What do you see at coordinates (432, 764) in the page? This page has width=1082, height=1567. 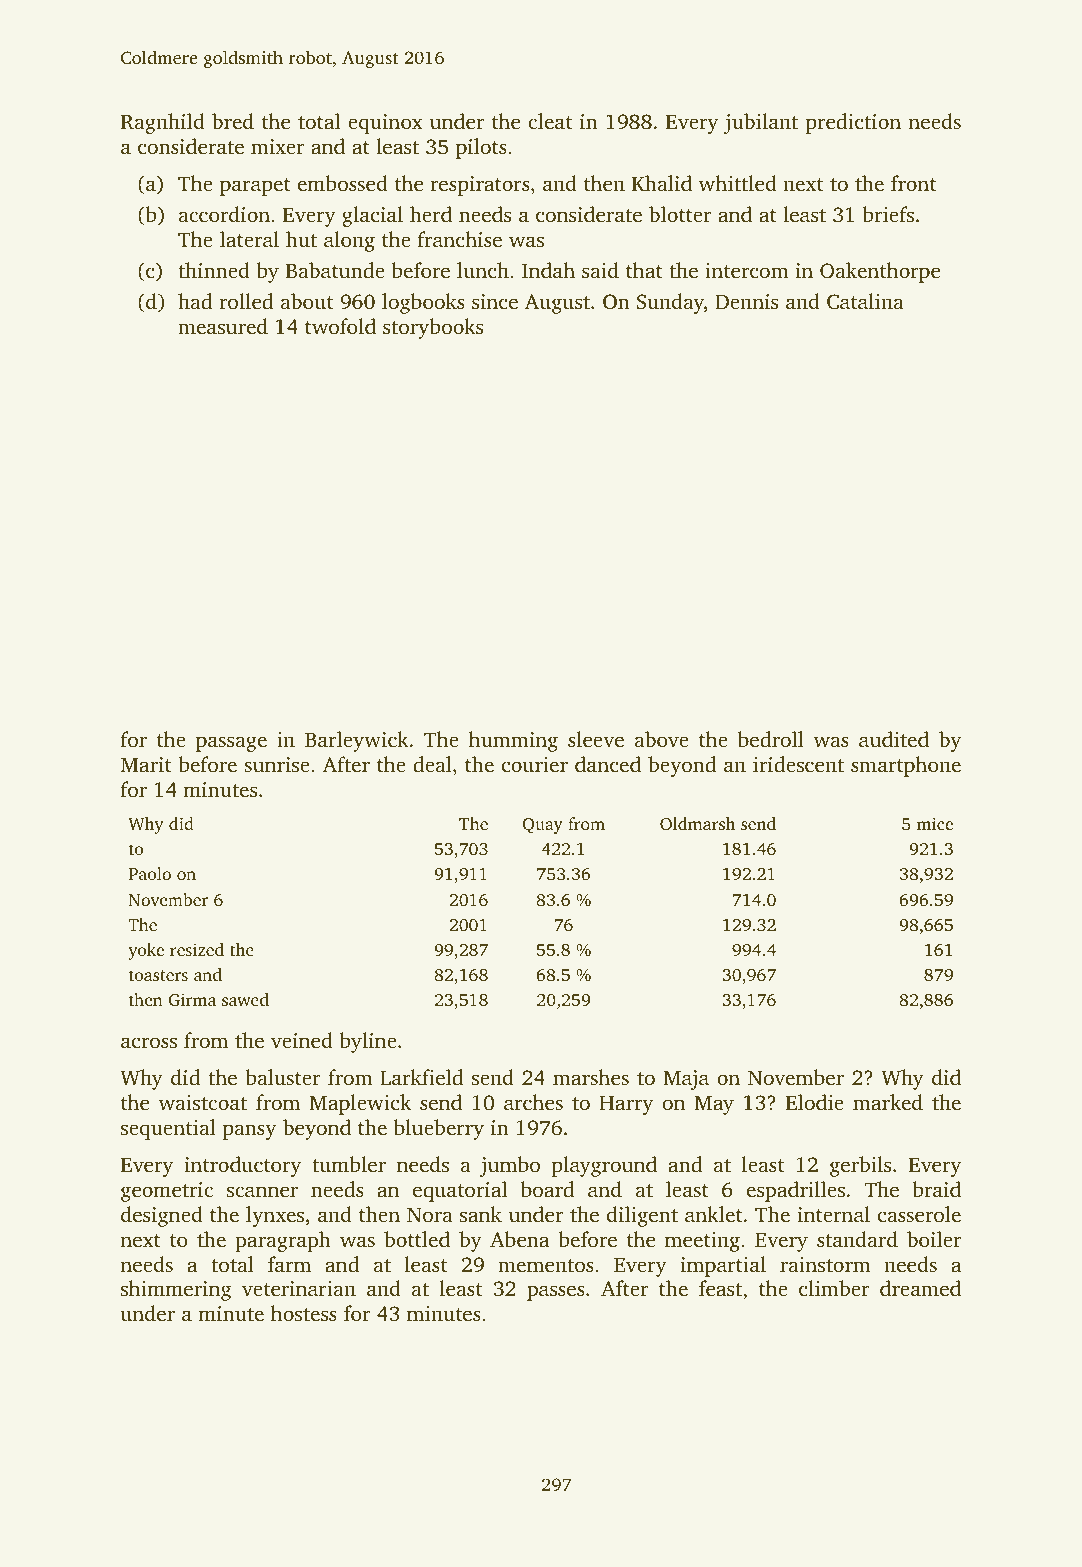 I see `deal` at bounding box center [432, 764].
